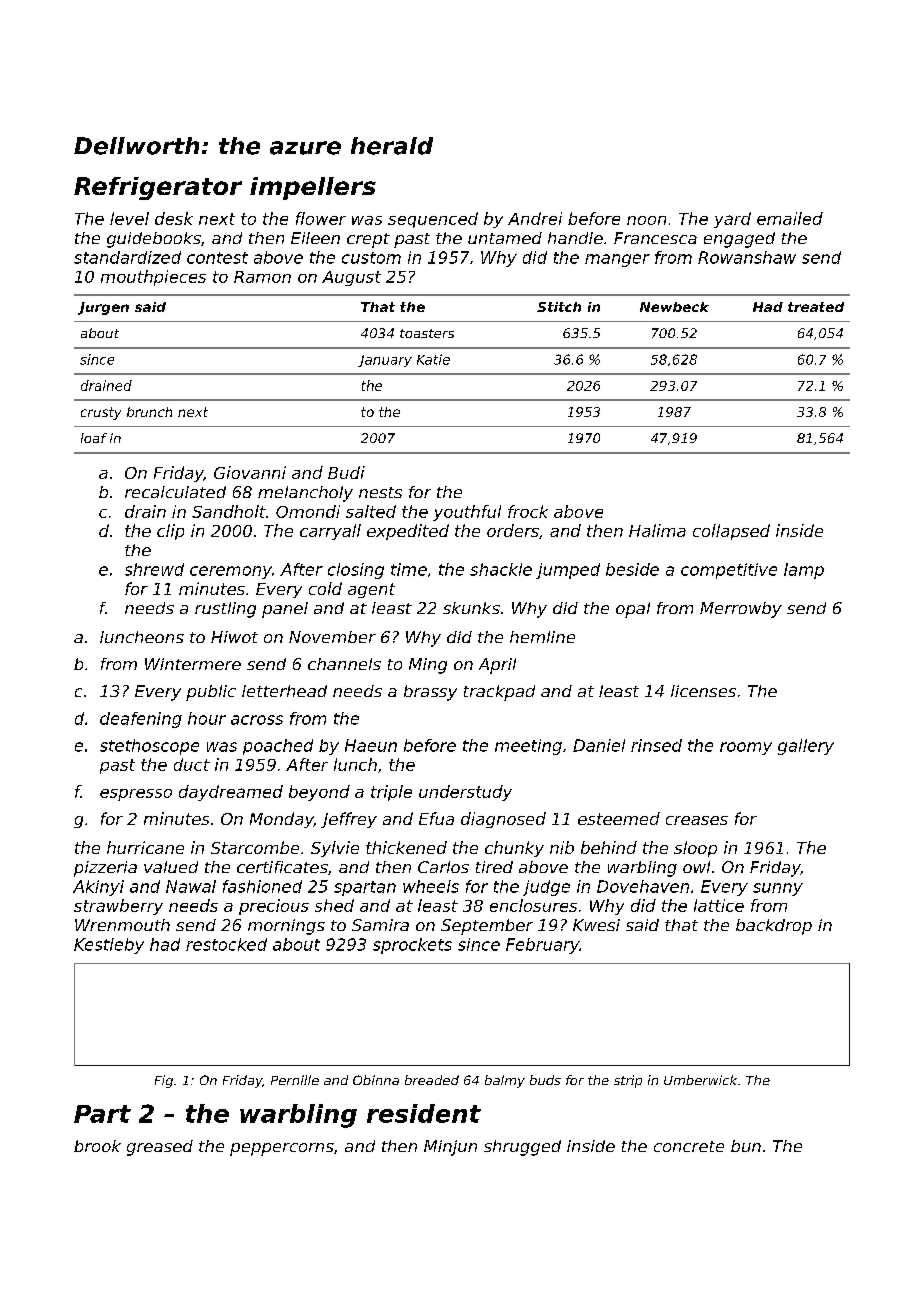 The width and height of the document is (924, 1311). What do you see at coordinates (226, 944) in the document?
I see `restocked` at bounding box center [226, 944].
